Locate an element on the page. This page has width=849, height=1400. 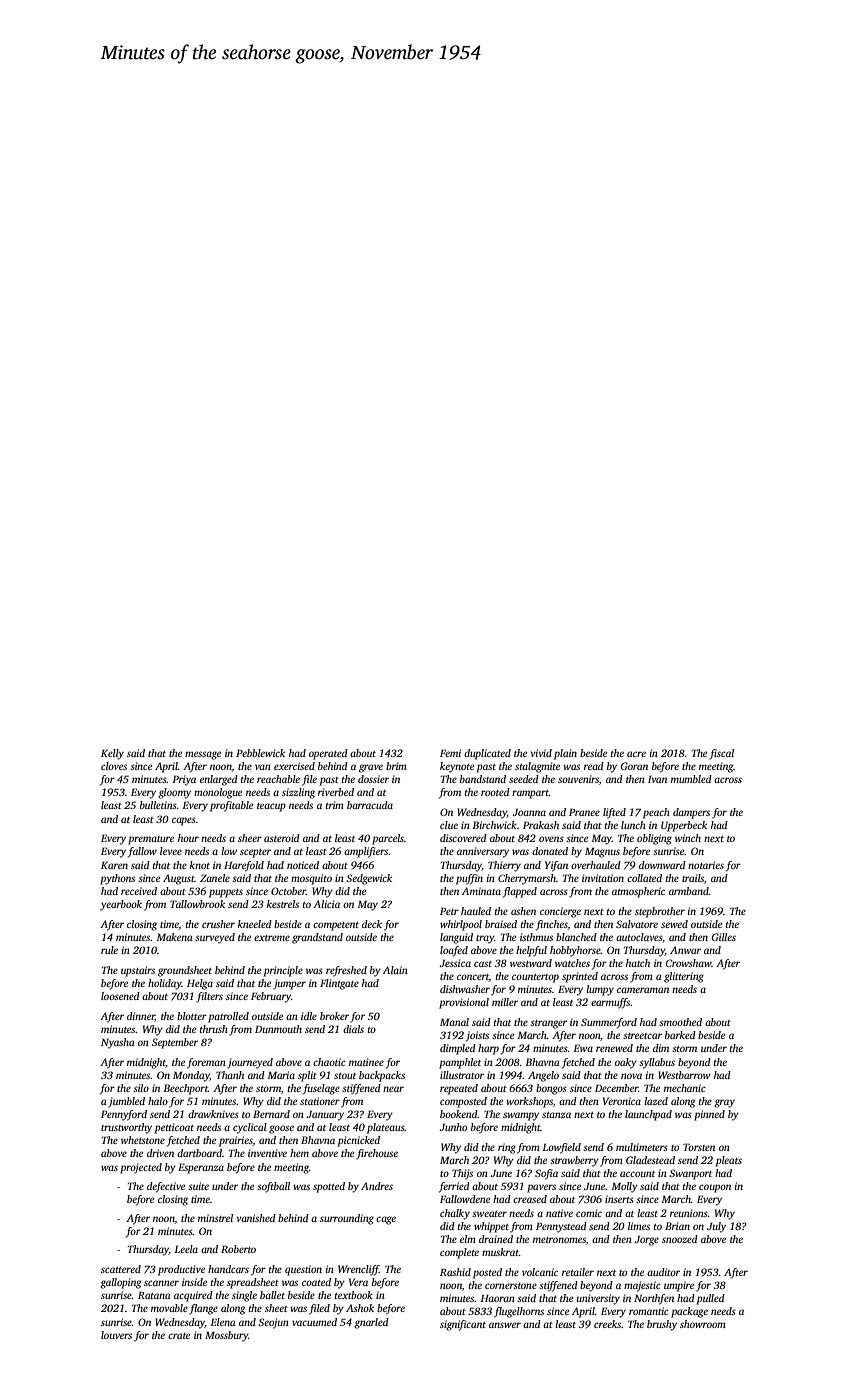
cloves is located at coordinates (114, 766).
